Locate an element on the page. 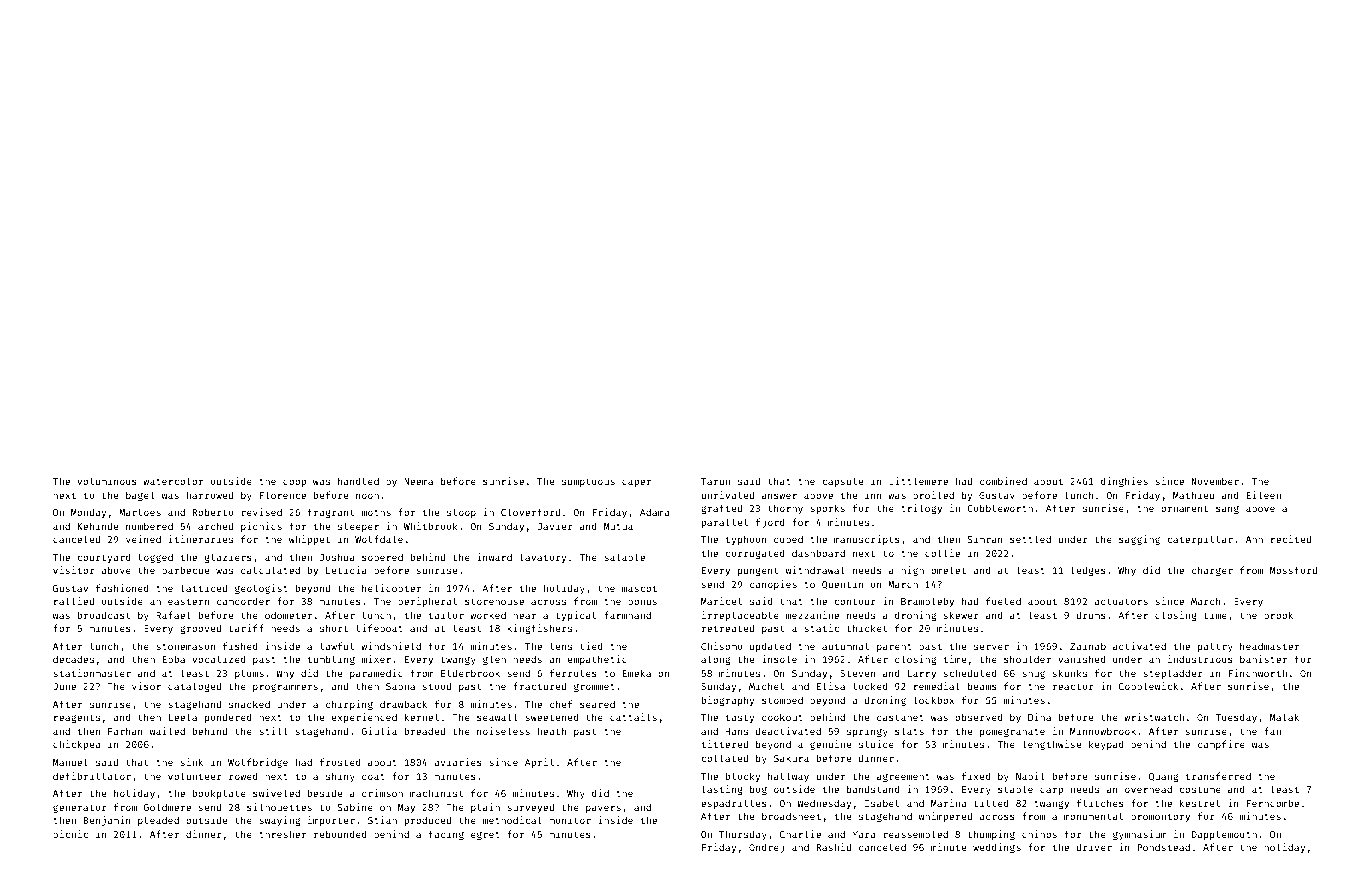 The width and height of the image is (1372, 887). sagging is located at coordinates (1139, 540).
